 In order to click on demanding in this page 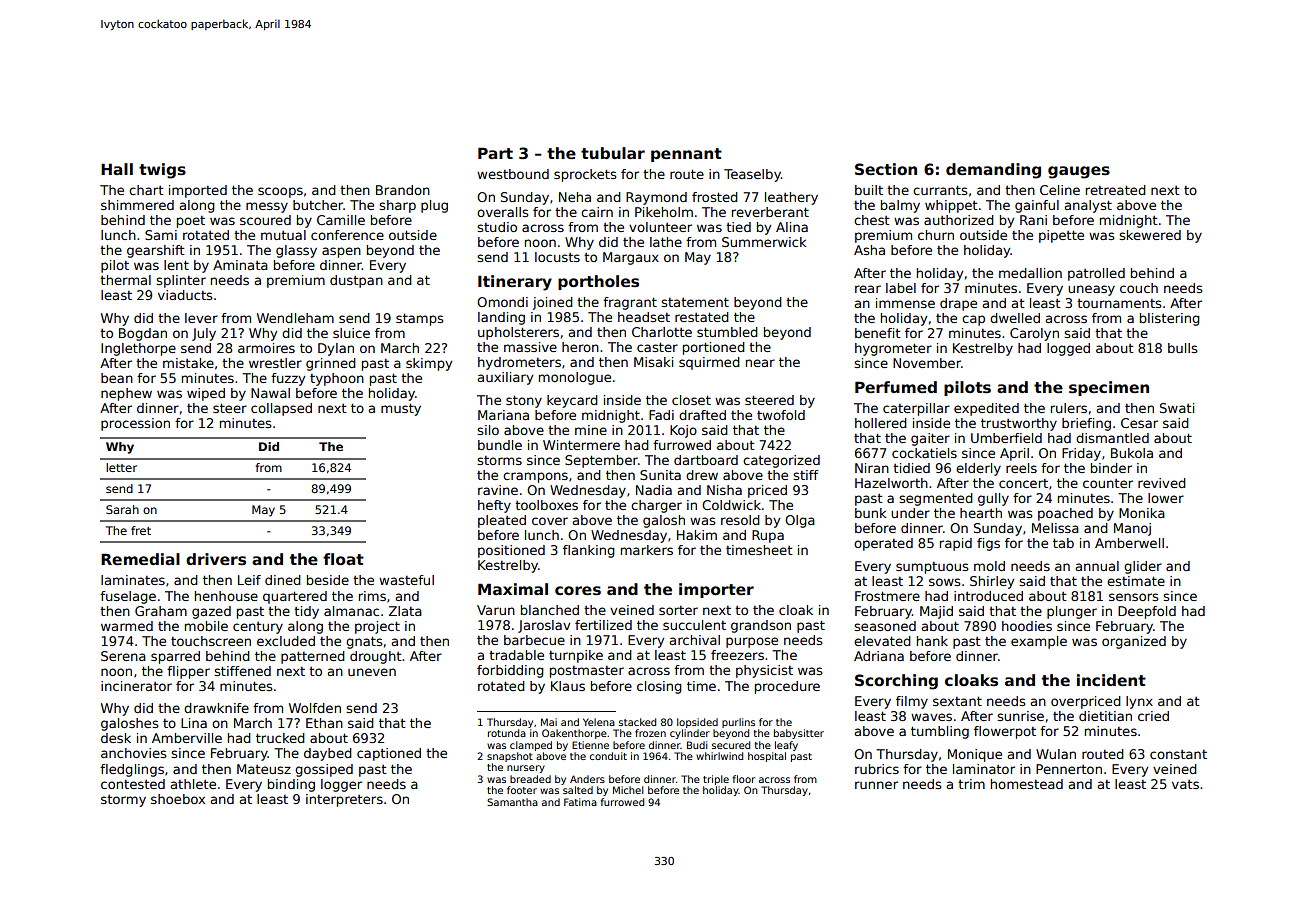, I will do `click(993, 171)`.
